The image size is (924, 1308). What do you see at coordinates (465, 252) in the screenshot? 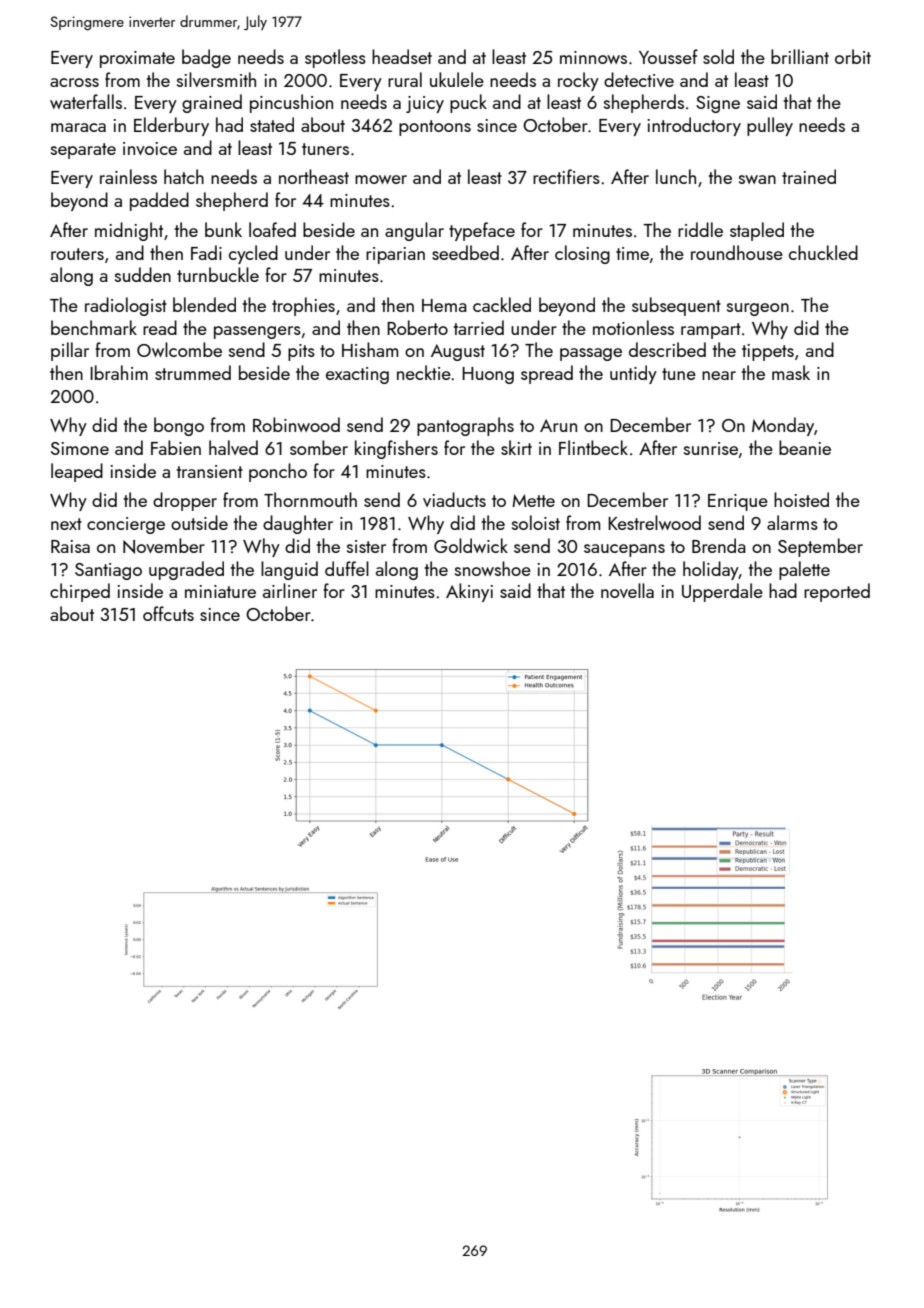
I see `seedbed` at bounding box center [465, 252].
